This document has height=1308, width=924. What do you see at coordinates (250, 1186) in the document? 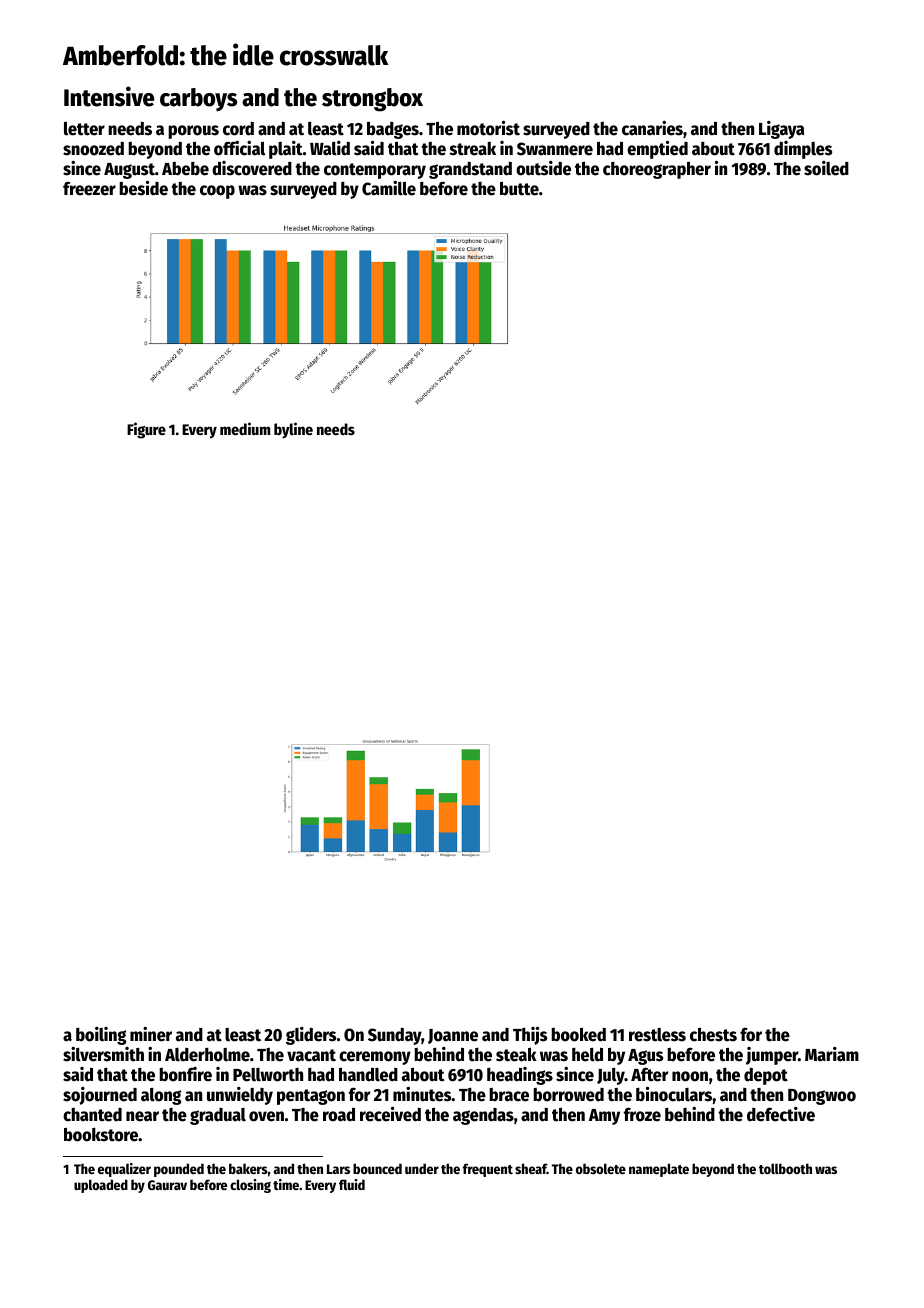
I see `closing` at bounding box center [250, 1186].
